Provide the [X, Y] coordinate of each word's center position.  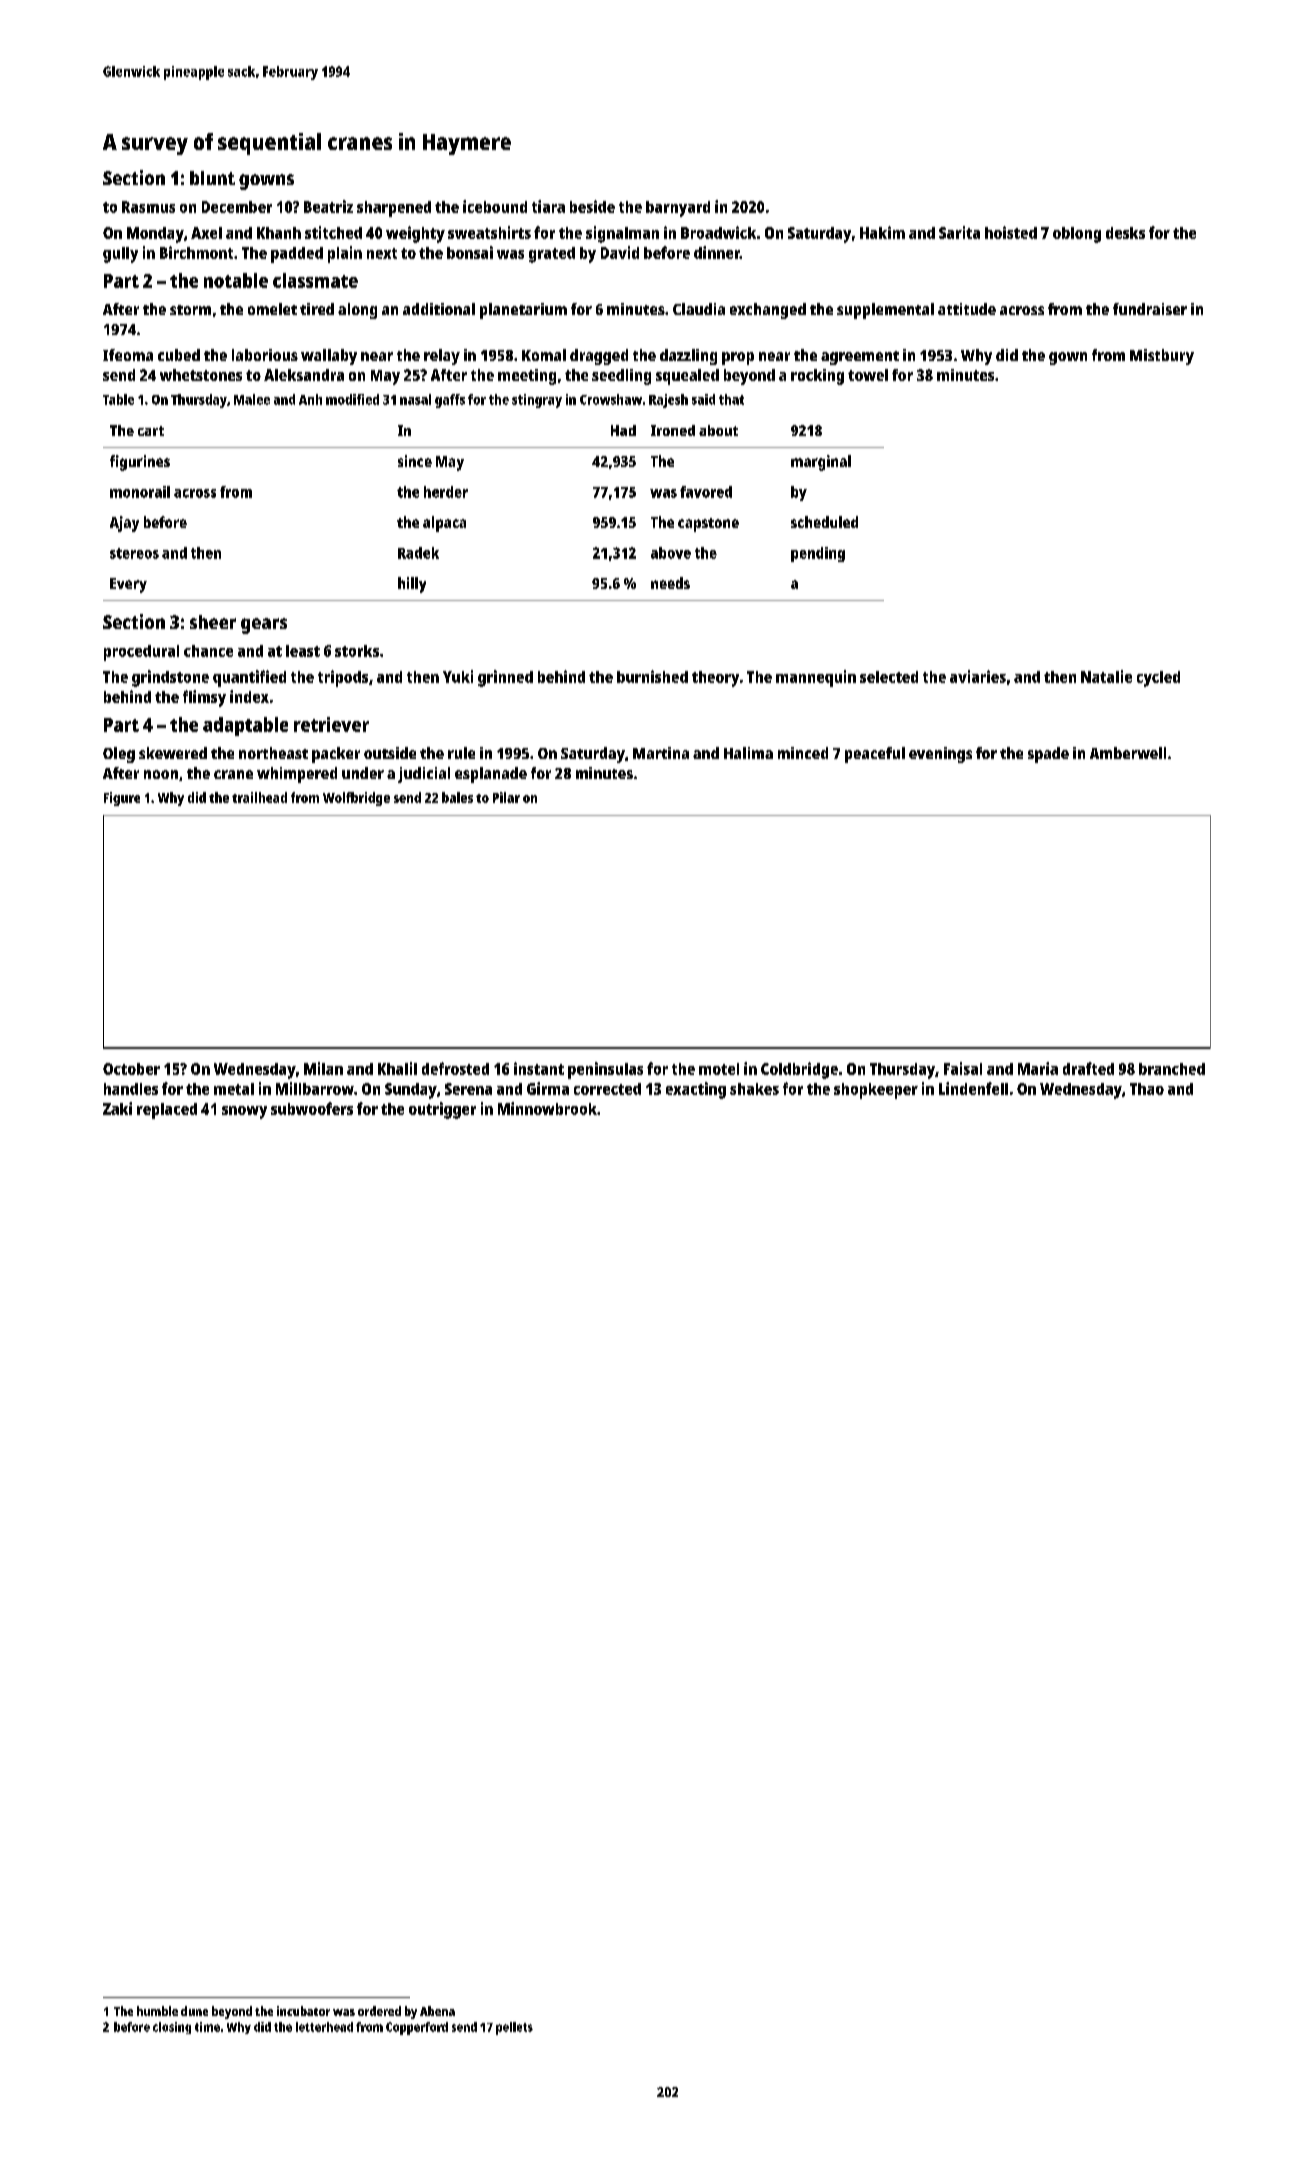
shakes [754, 1089]
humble [157, 2011]
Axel [206, 233]
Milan [323, 1068]
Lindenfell [973, 1088]
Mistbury [1162, 357]
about [718, 430]
